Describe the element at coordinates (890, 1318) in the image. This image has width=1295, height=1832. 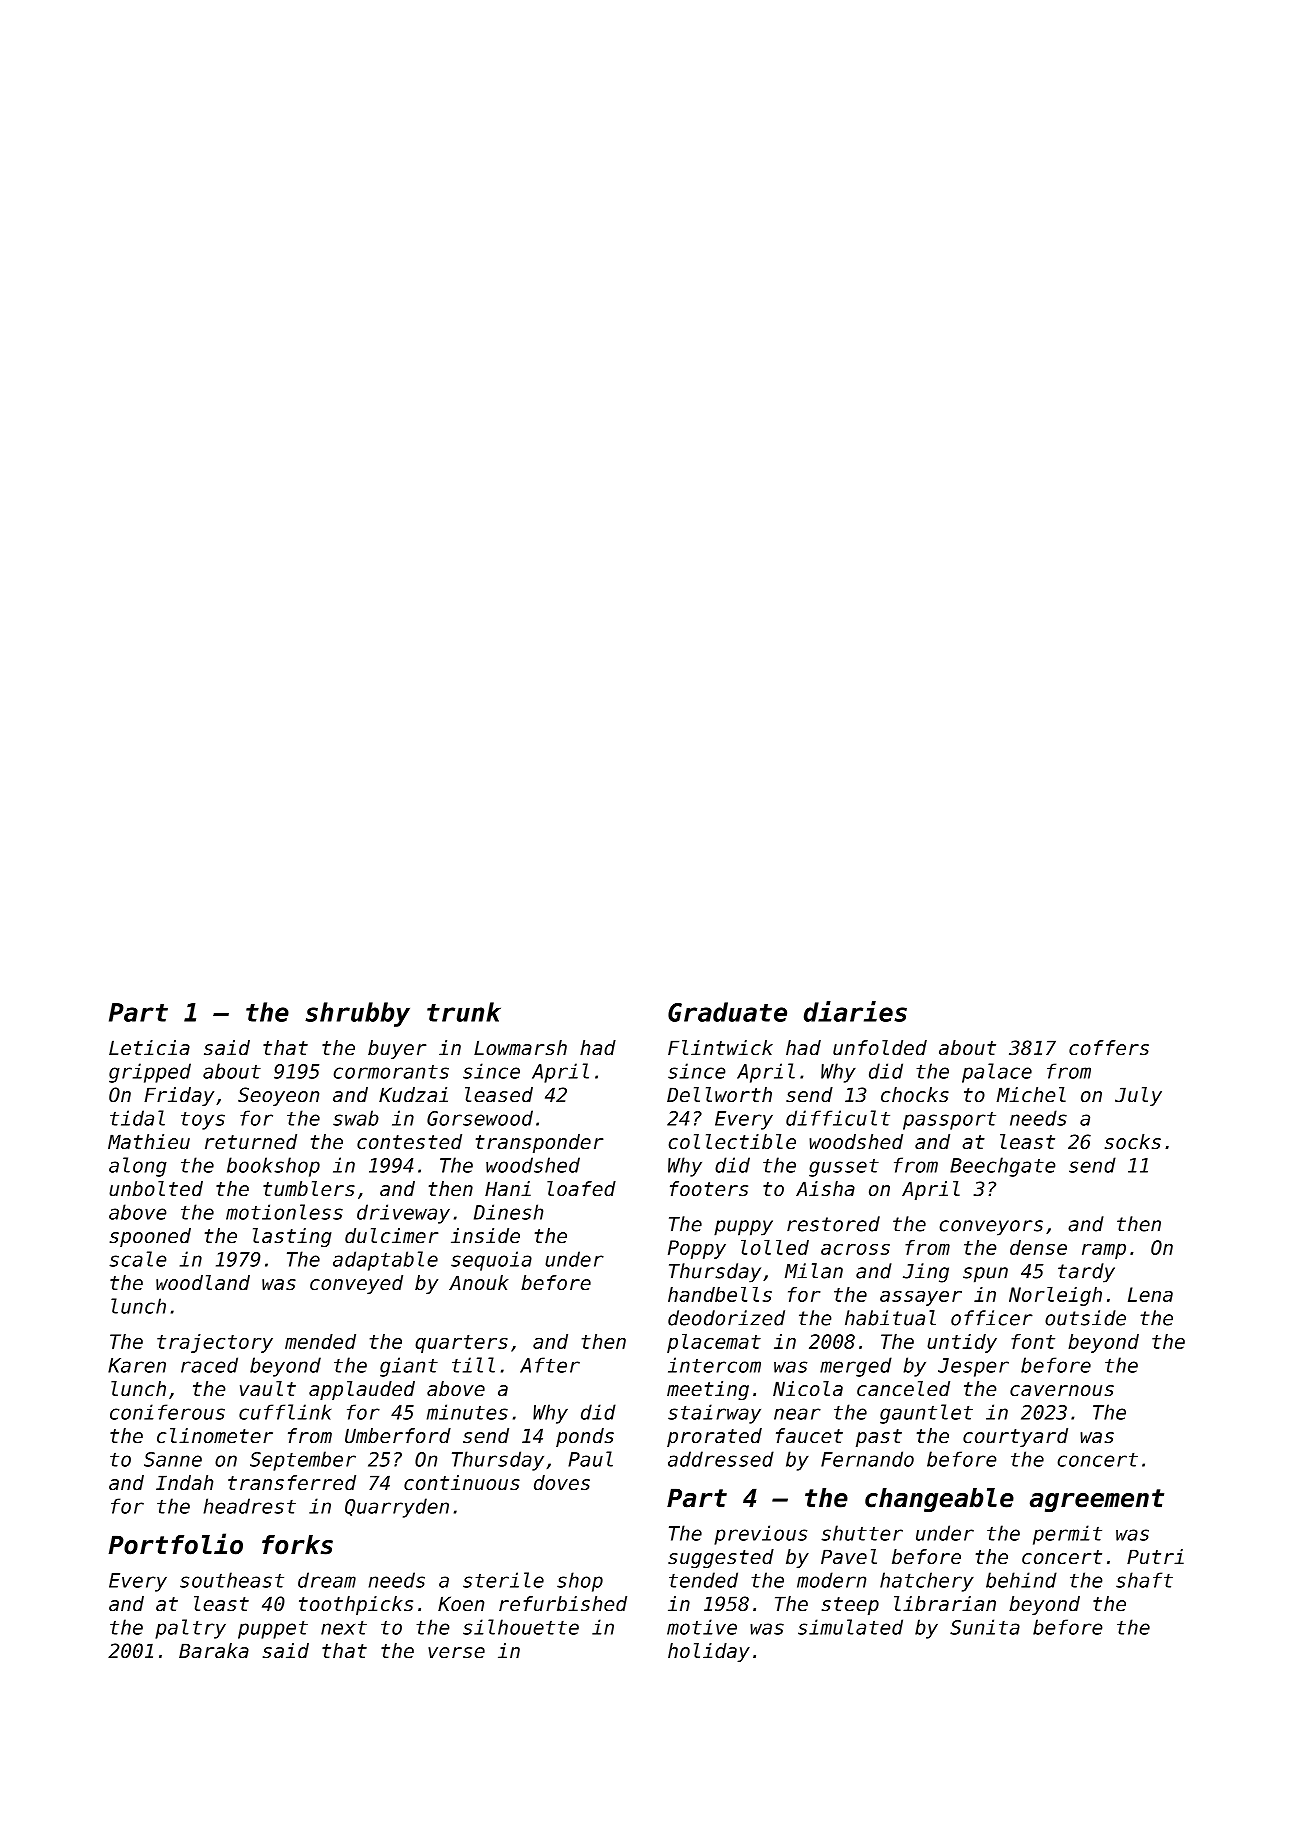
I see `habitual` at that location.
